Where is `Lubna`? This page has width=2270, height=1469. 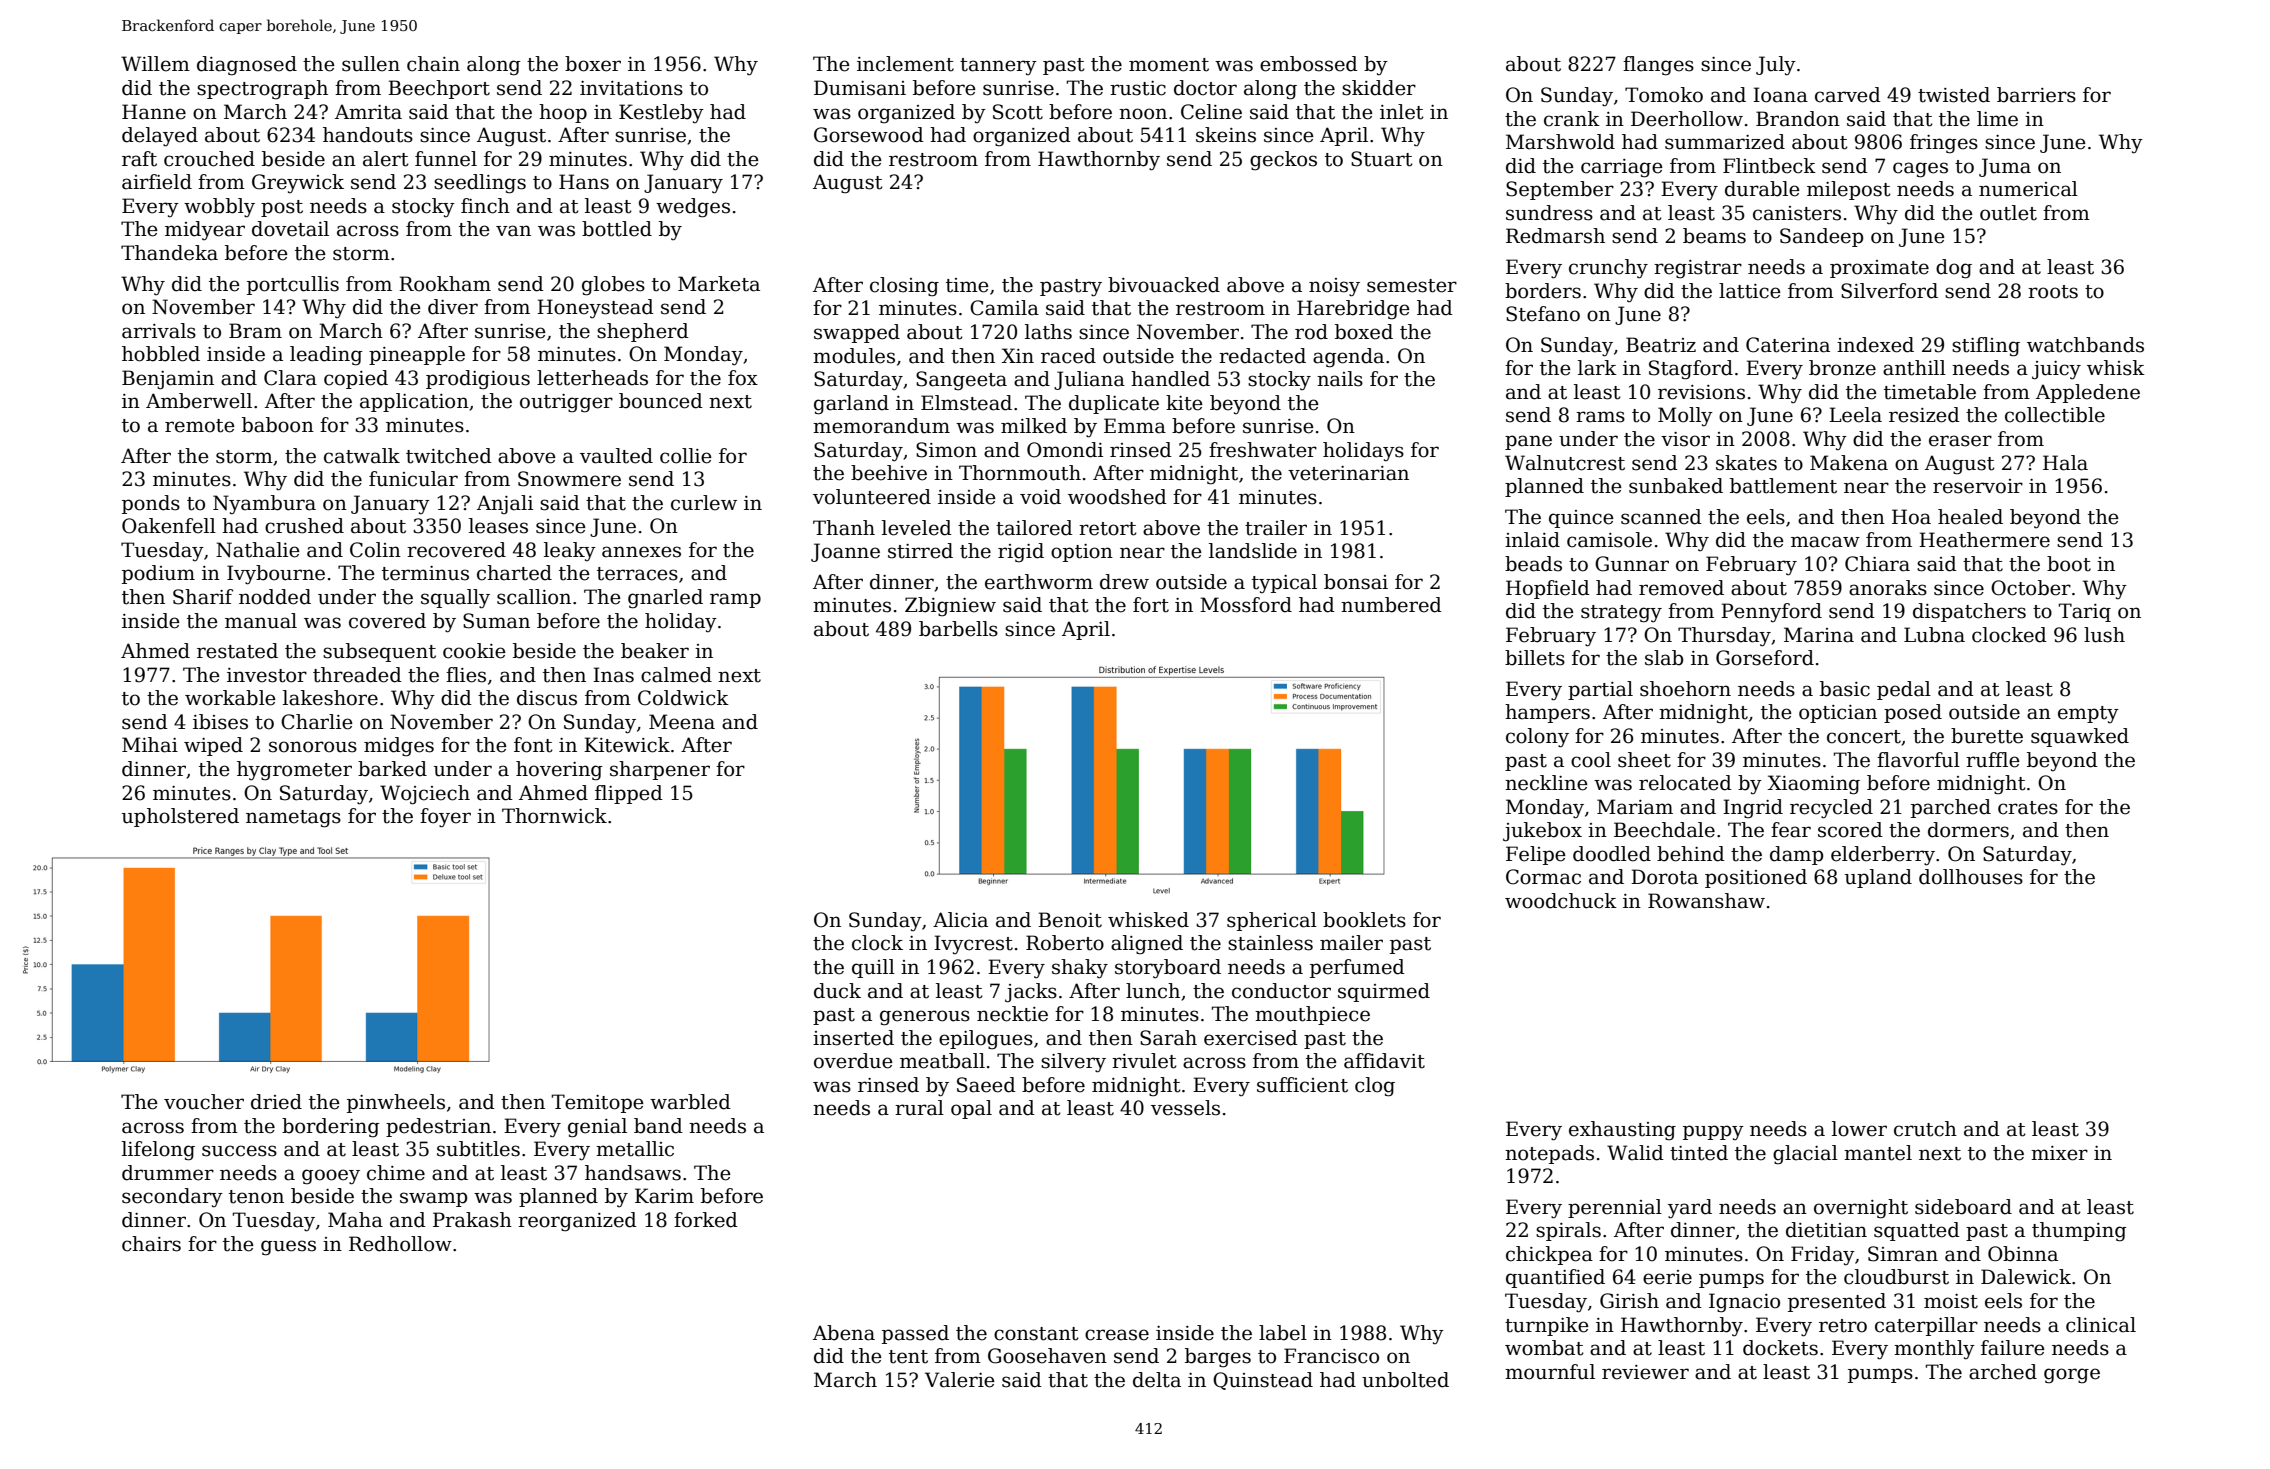
Lubna is located at coordinates (1934, 635).
